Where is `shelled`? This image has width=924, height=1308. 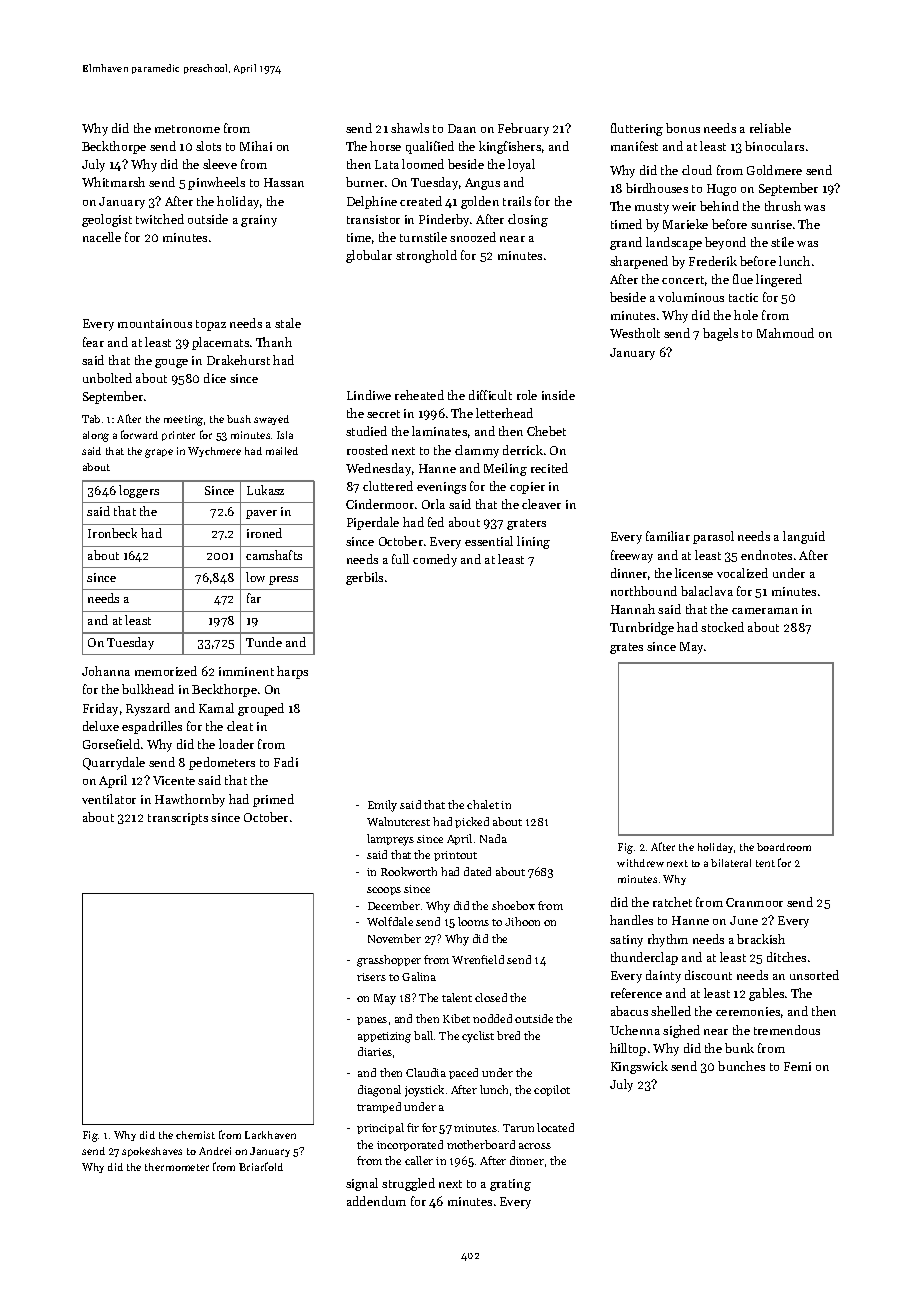
shelled is located at coordinates (671, 1011).
